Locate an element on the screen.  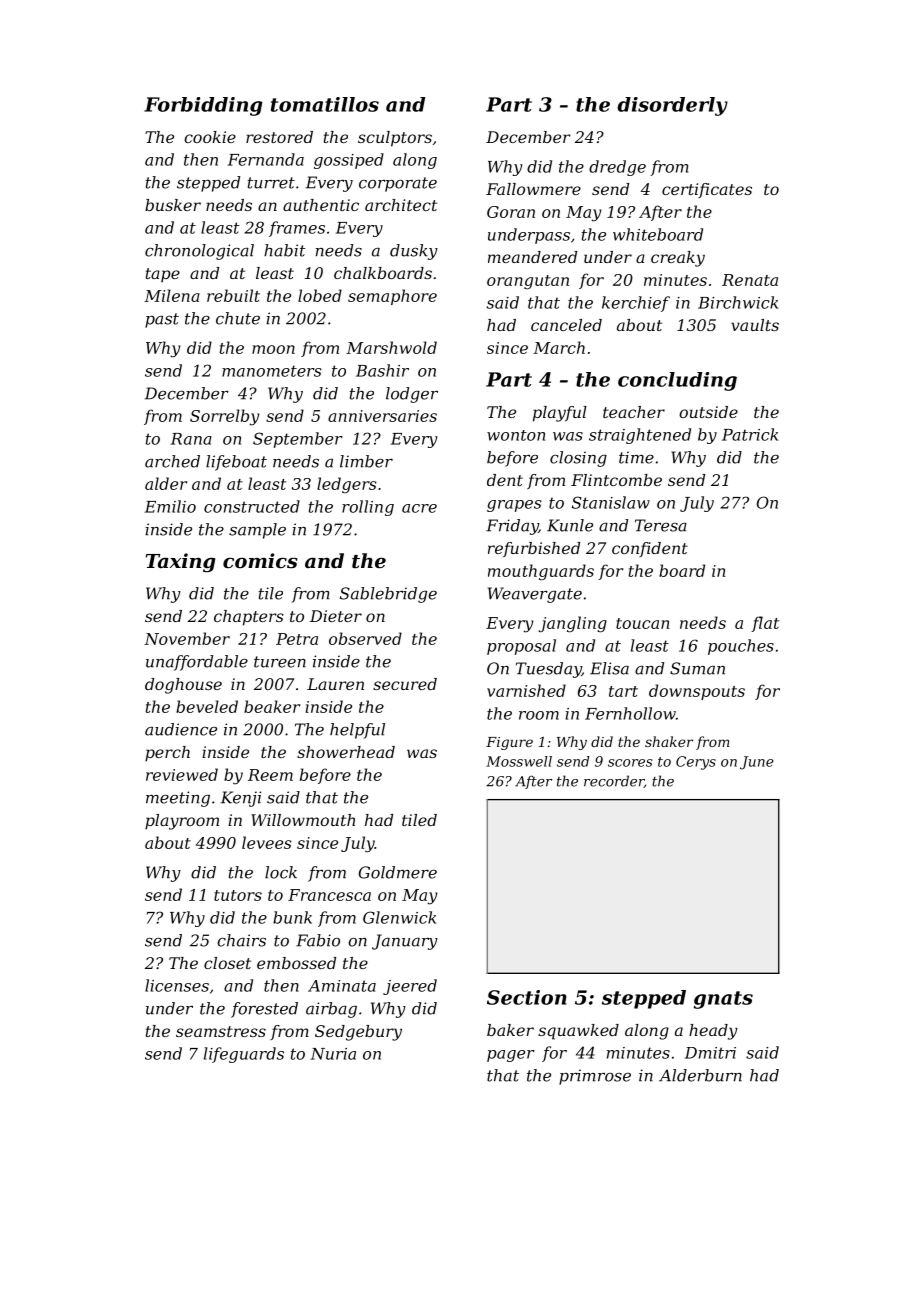
lifeguards is located at coordinates (244, 1055).
